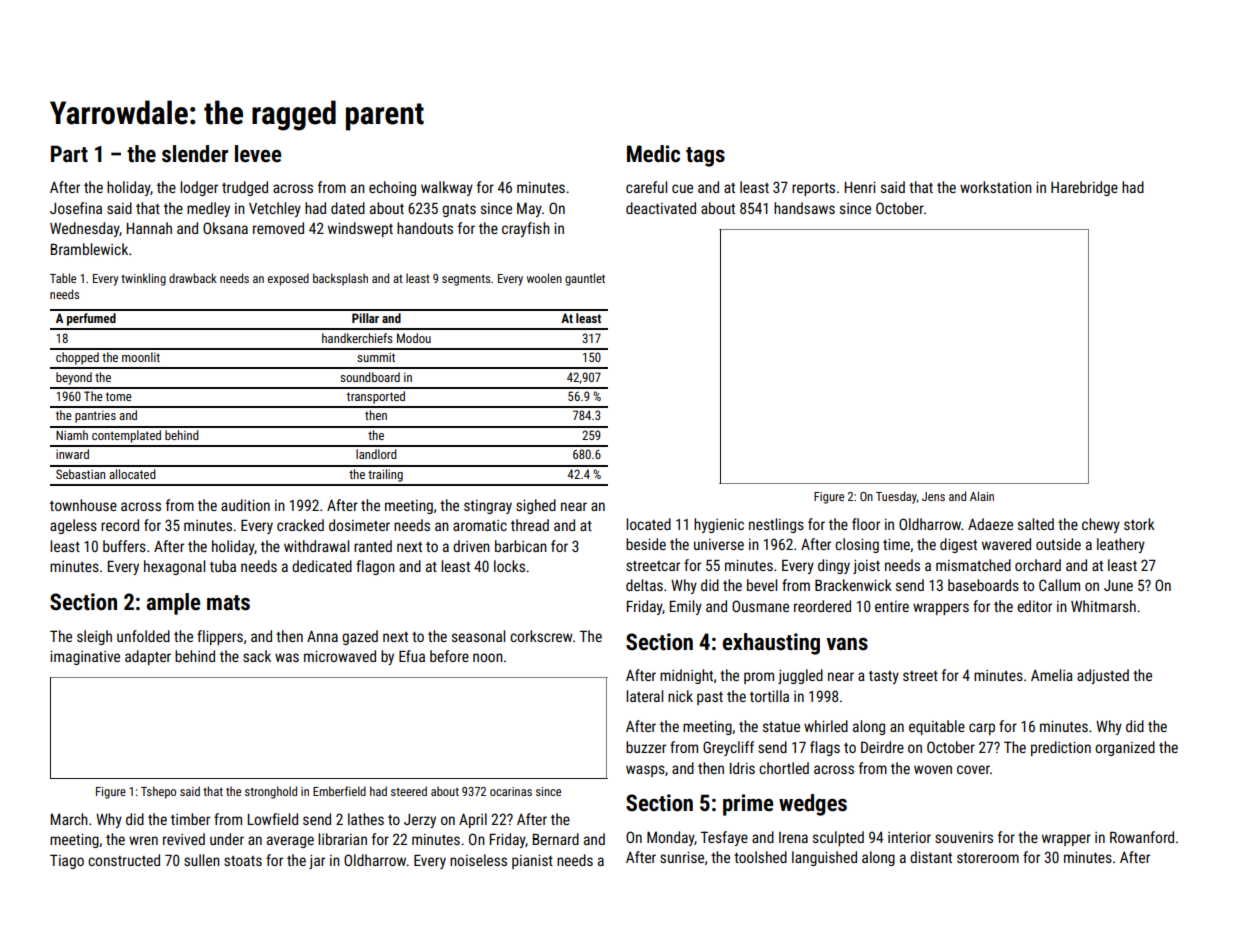 This screenshot has width=1233, height=952. What do you see at coordinates (884, 677) in the screenshot?
I see `tasty` at bounding box center [884, 677].
